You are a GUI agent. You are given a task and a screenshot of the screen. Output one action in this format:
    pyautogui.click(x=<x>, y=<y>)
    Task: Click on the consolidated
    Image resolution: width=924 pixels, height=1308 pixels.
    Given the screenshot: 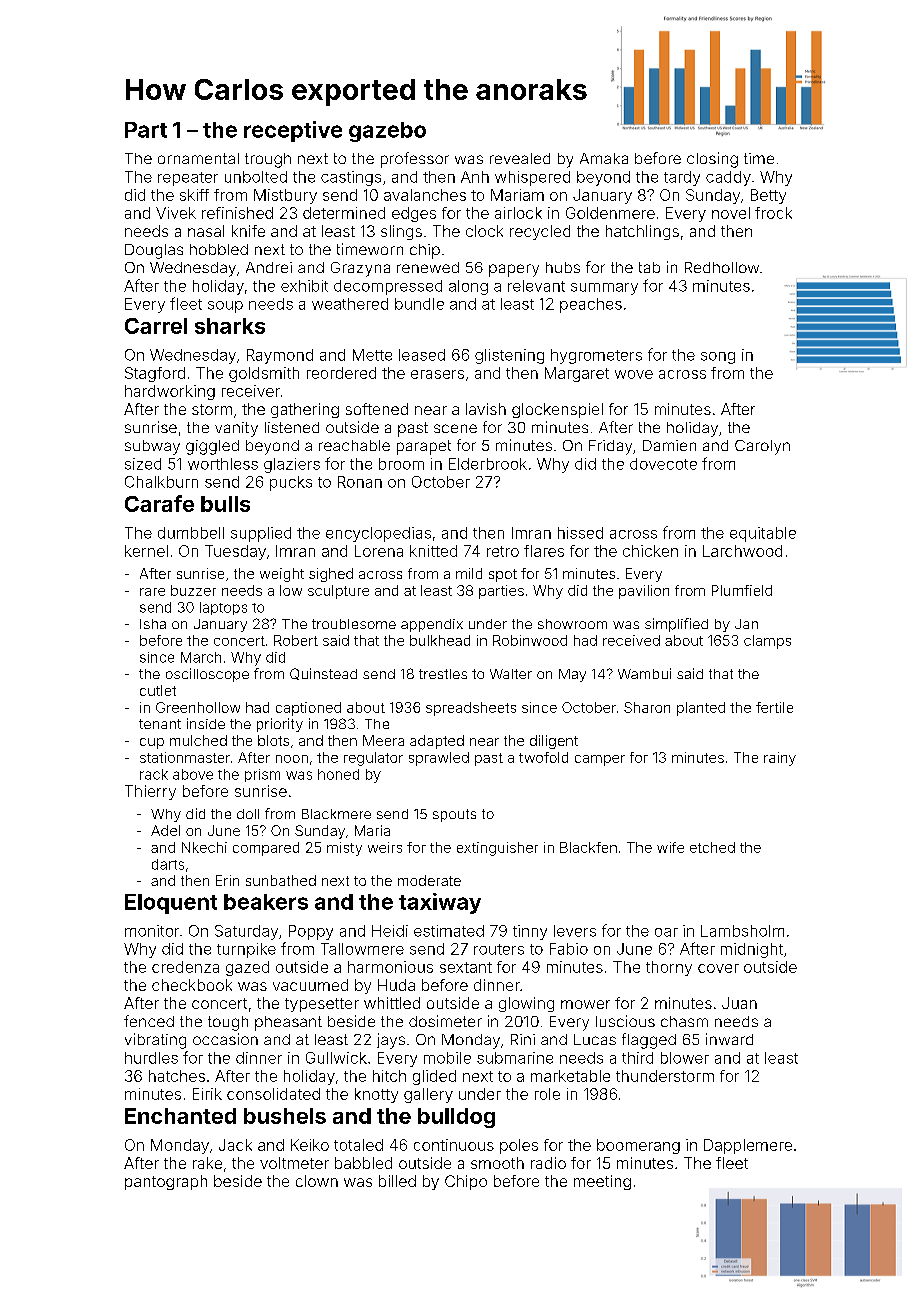 What is the action you would take?
    pyautogui.click(x=273, y=1094)
